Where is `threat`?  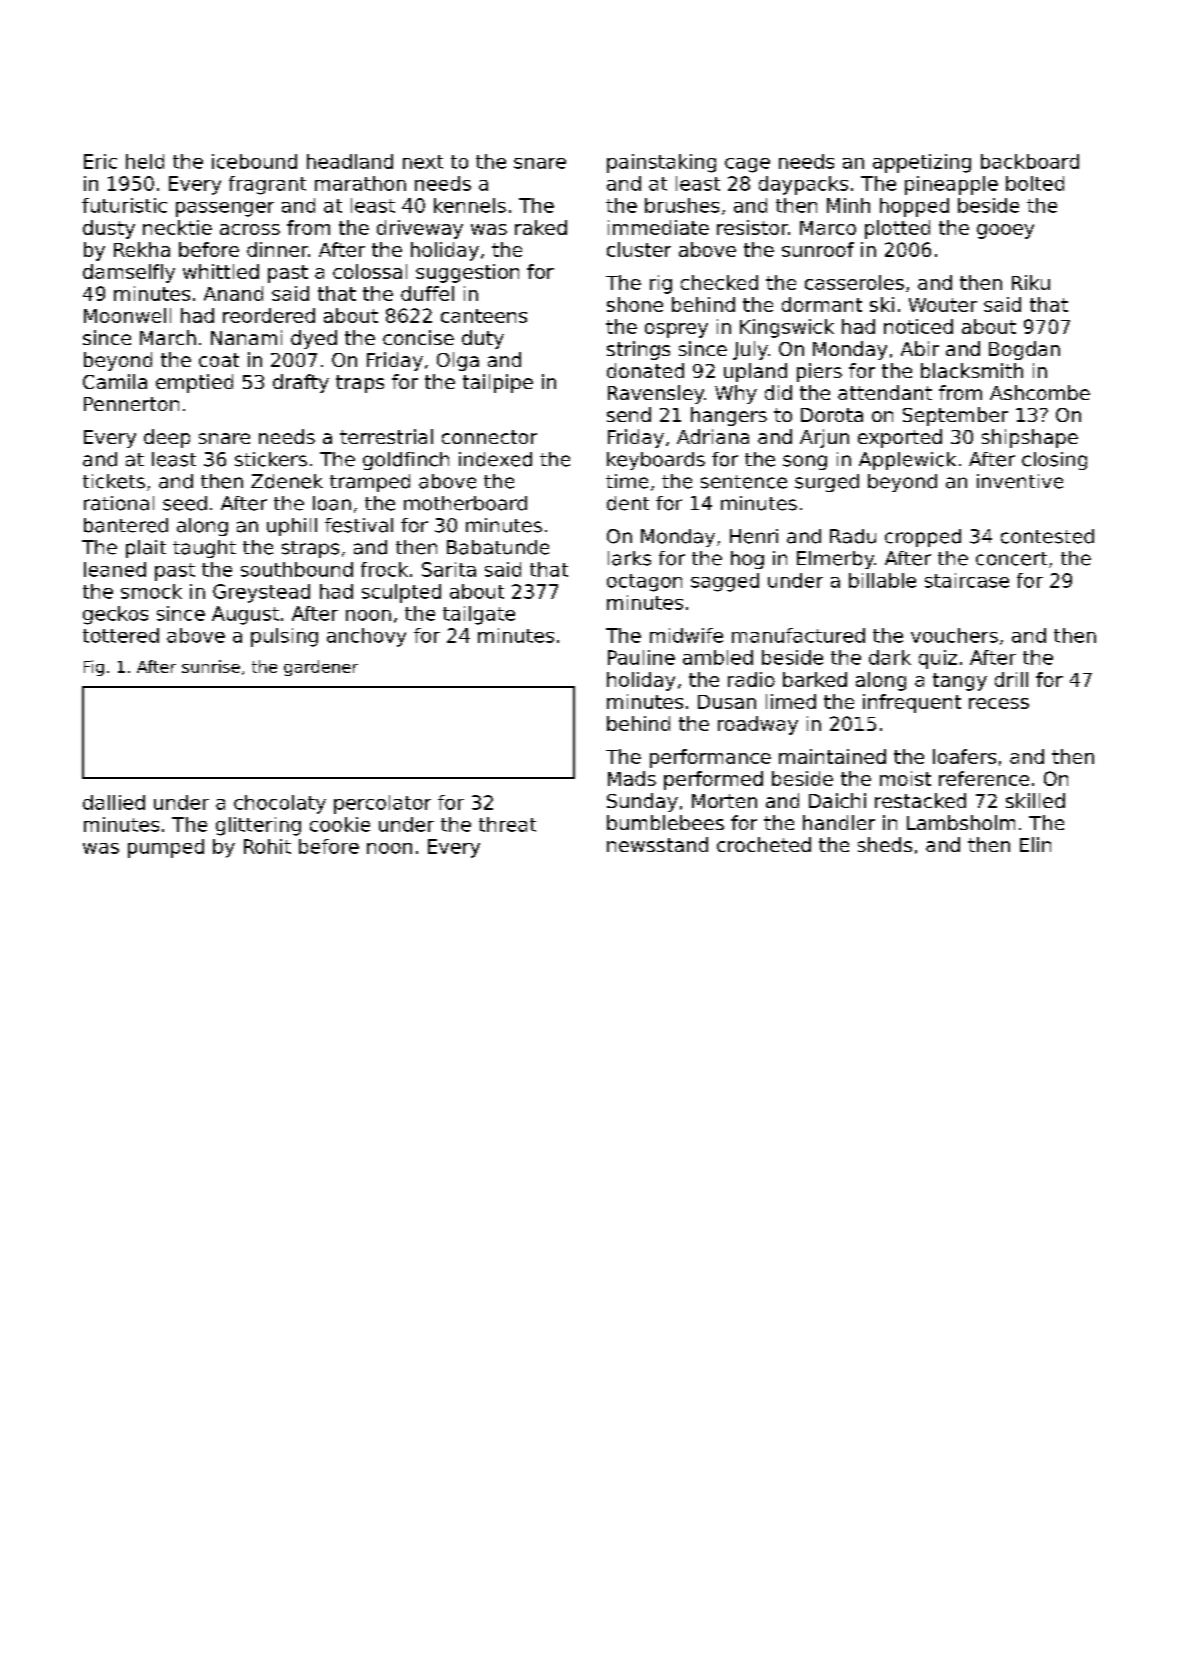 threat is located at coordinates (507, 824).
